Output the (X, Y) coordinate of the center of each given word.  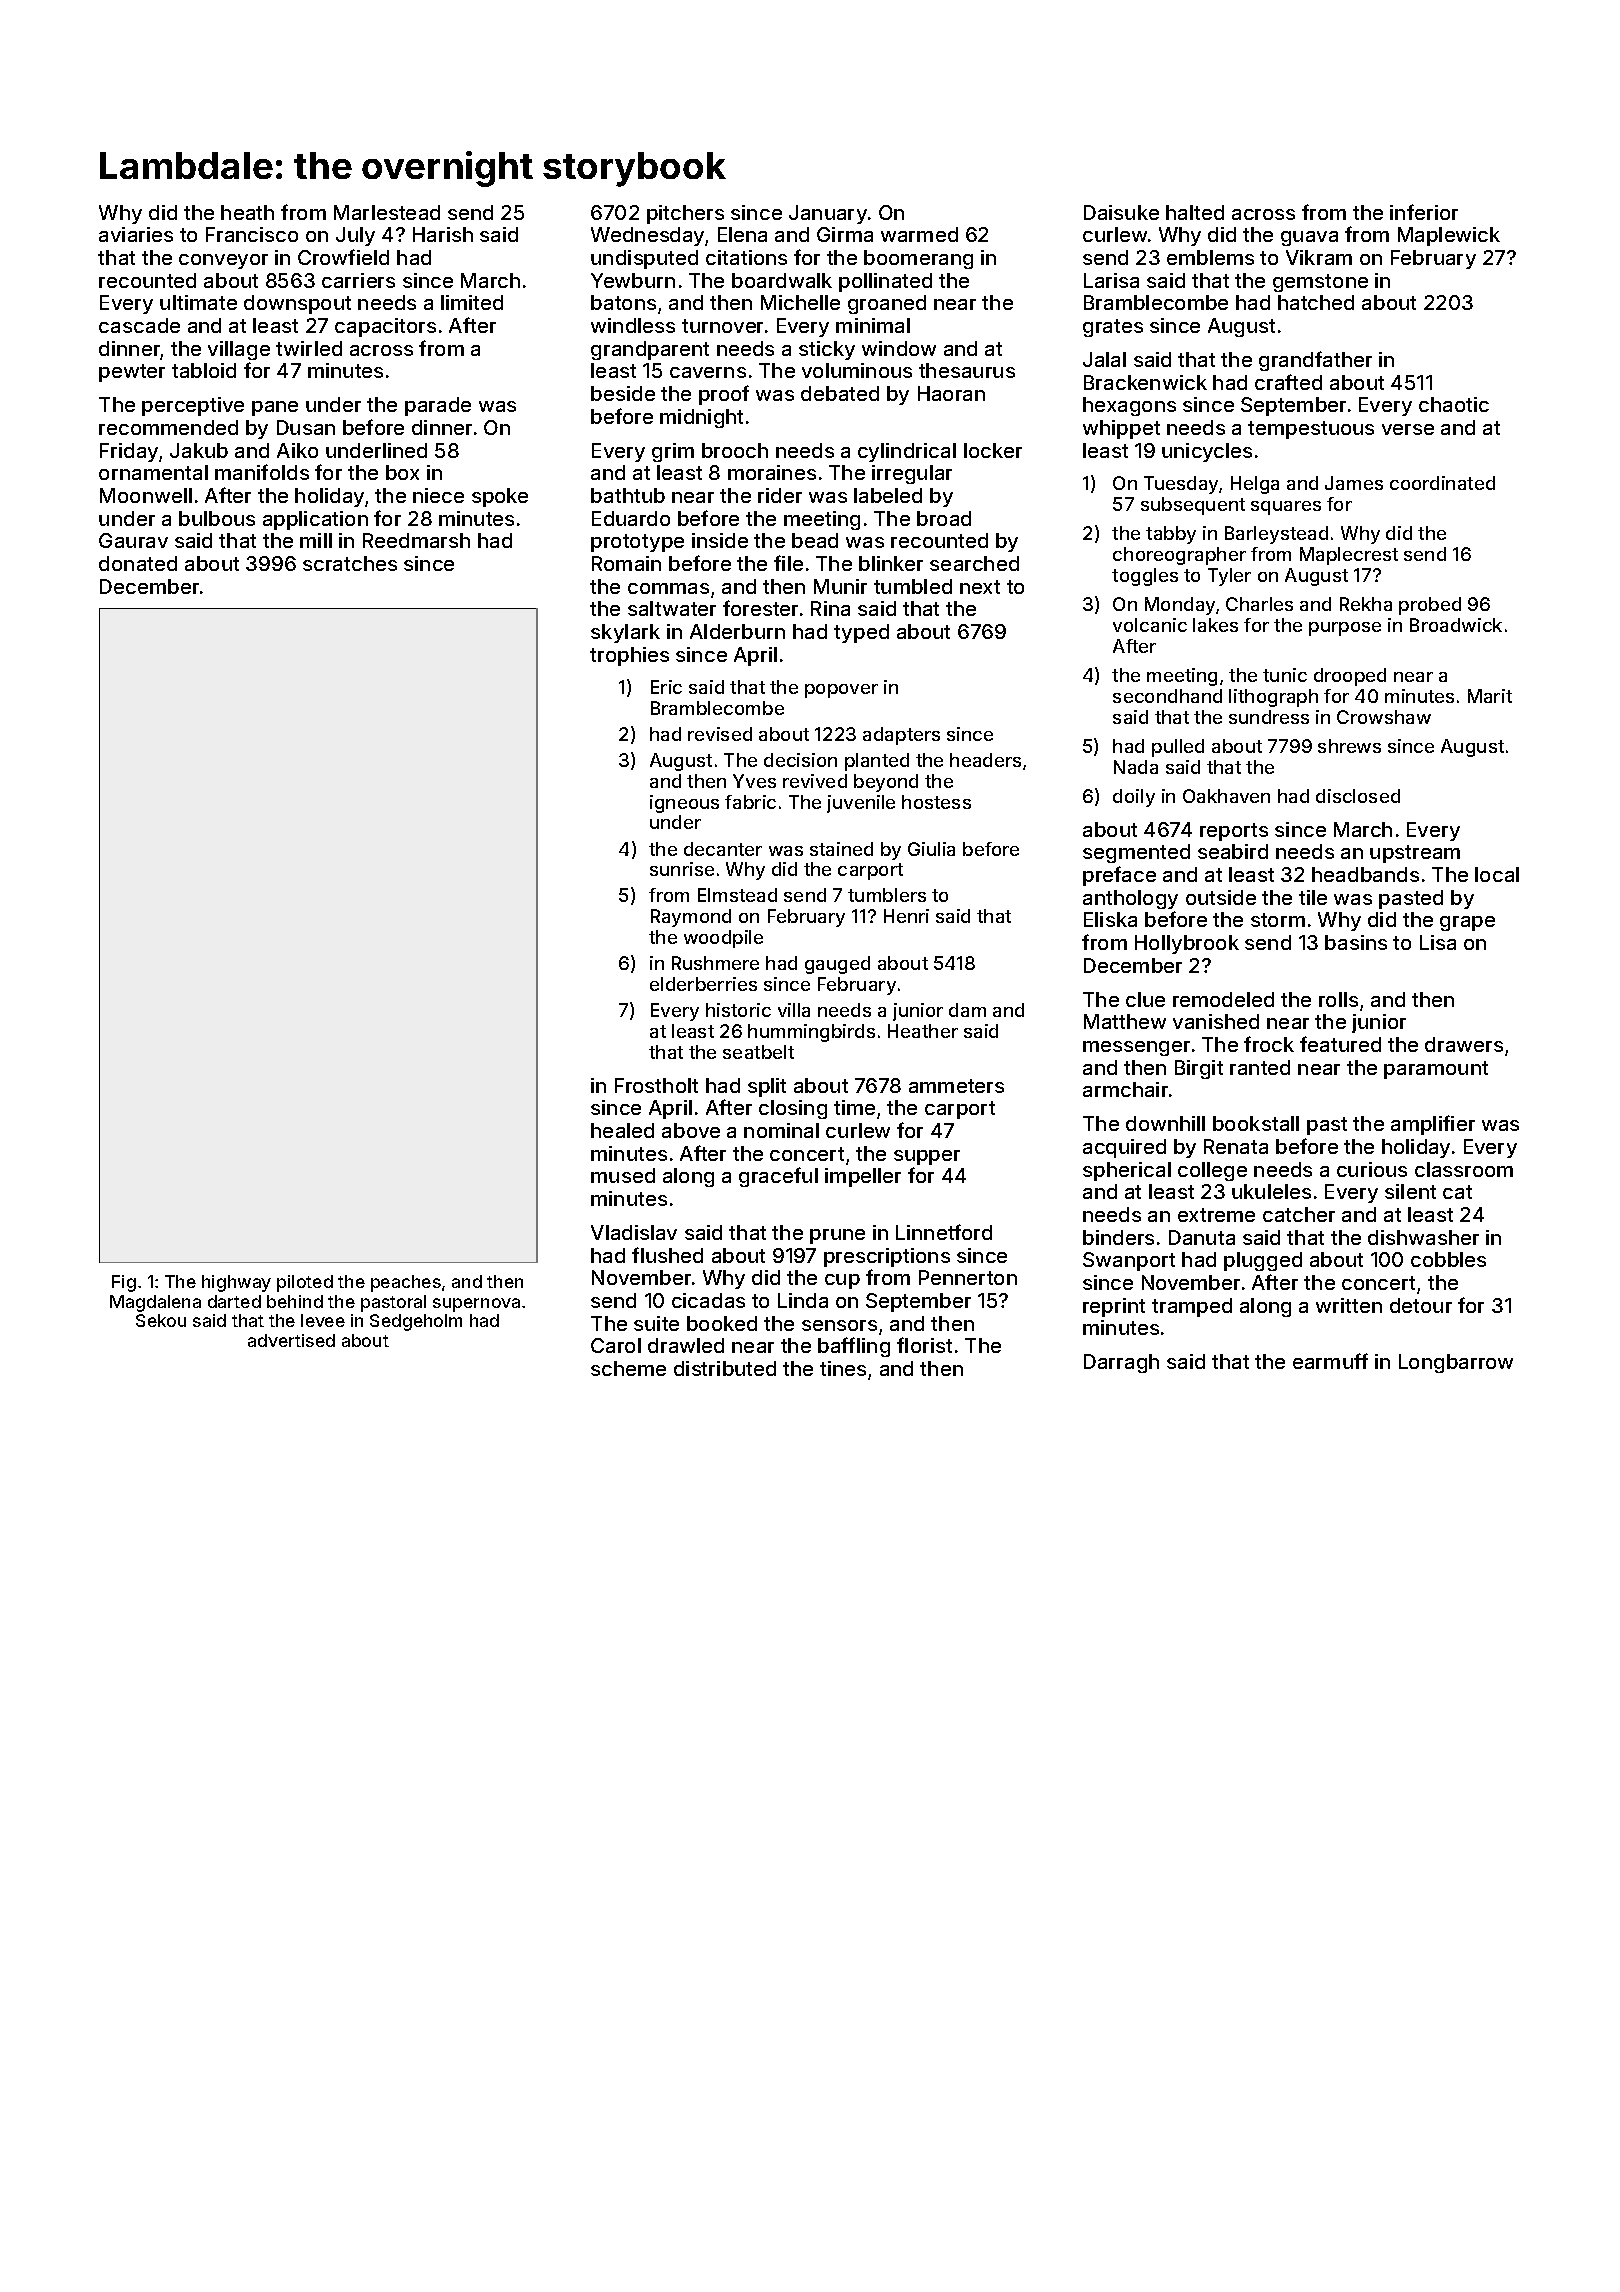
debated (840, 393)
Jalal (1104, 359)
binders (1118, 1237)
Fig (124, 1283)
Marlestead (387, 212)
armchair (1125, 1089)
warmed (919, 234)
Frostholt (656, 1085)
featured (1340, 1044)
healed (622, 1130)
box (402, 472)
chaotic (1454, 404)
